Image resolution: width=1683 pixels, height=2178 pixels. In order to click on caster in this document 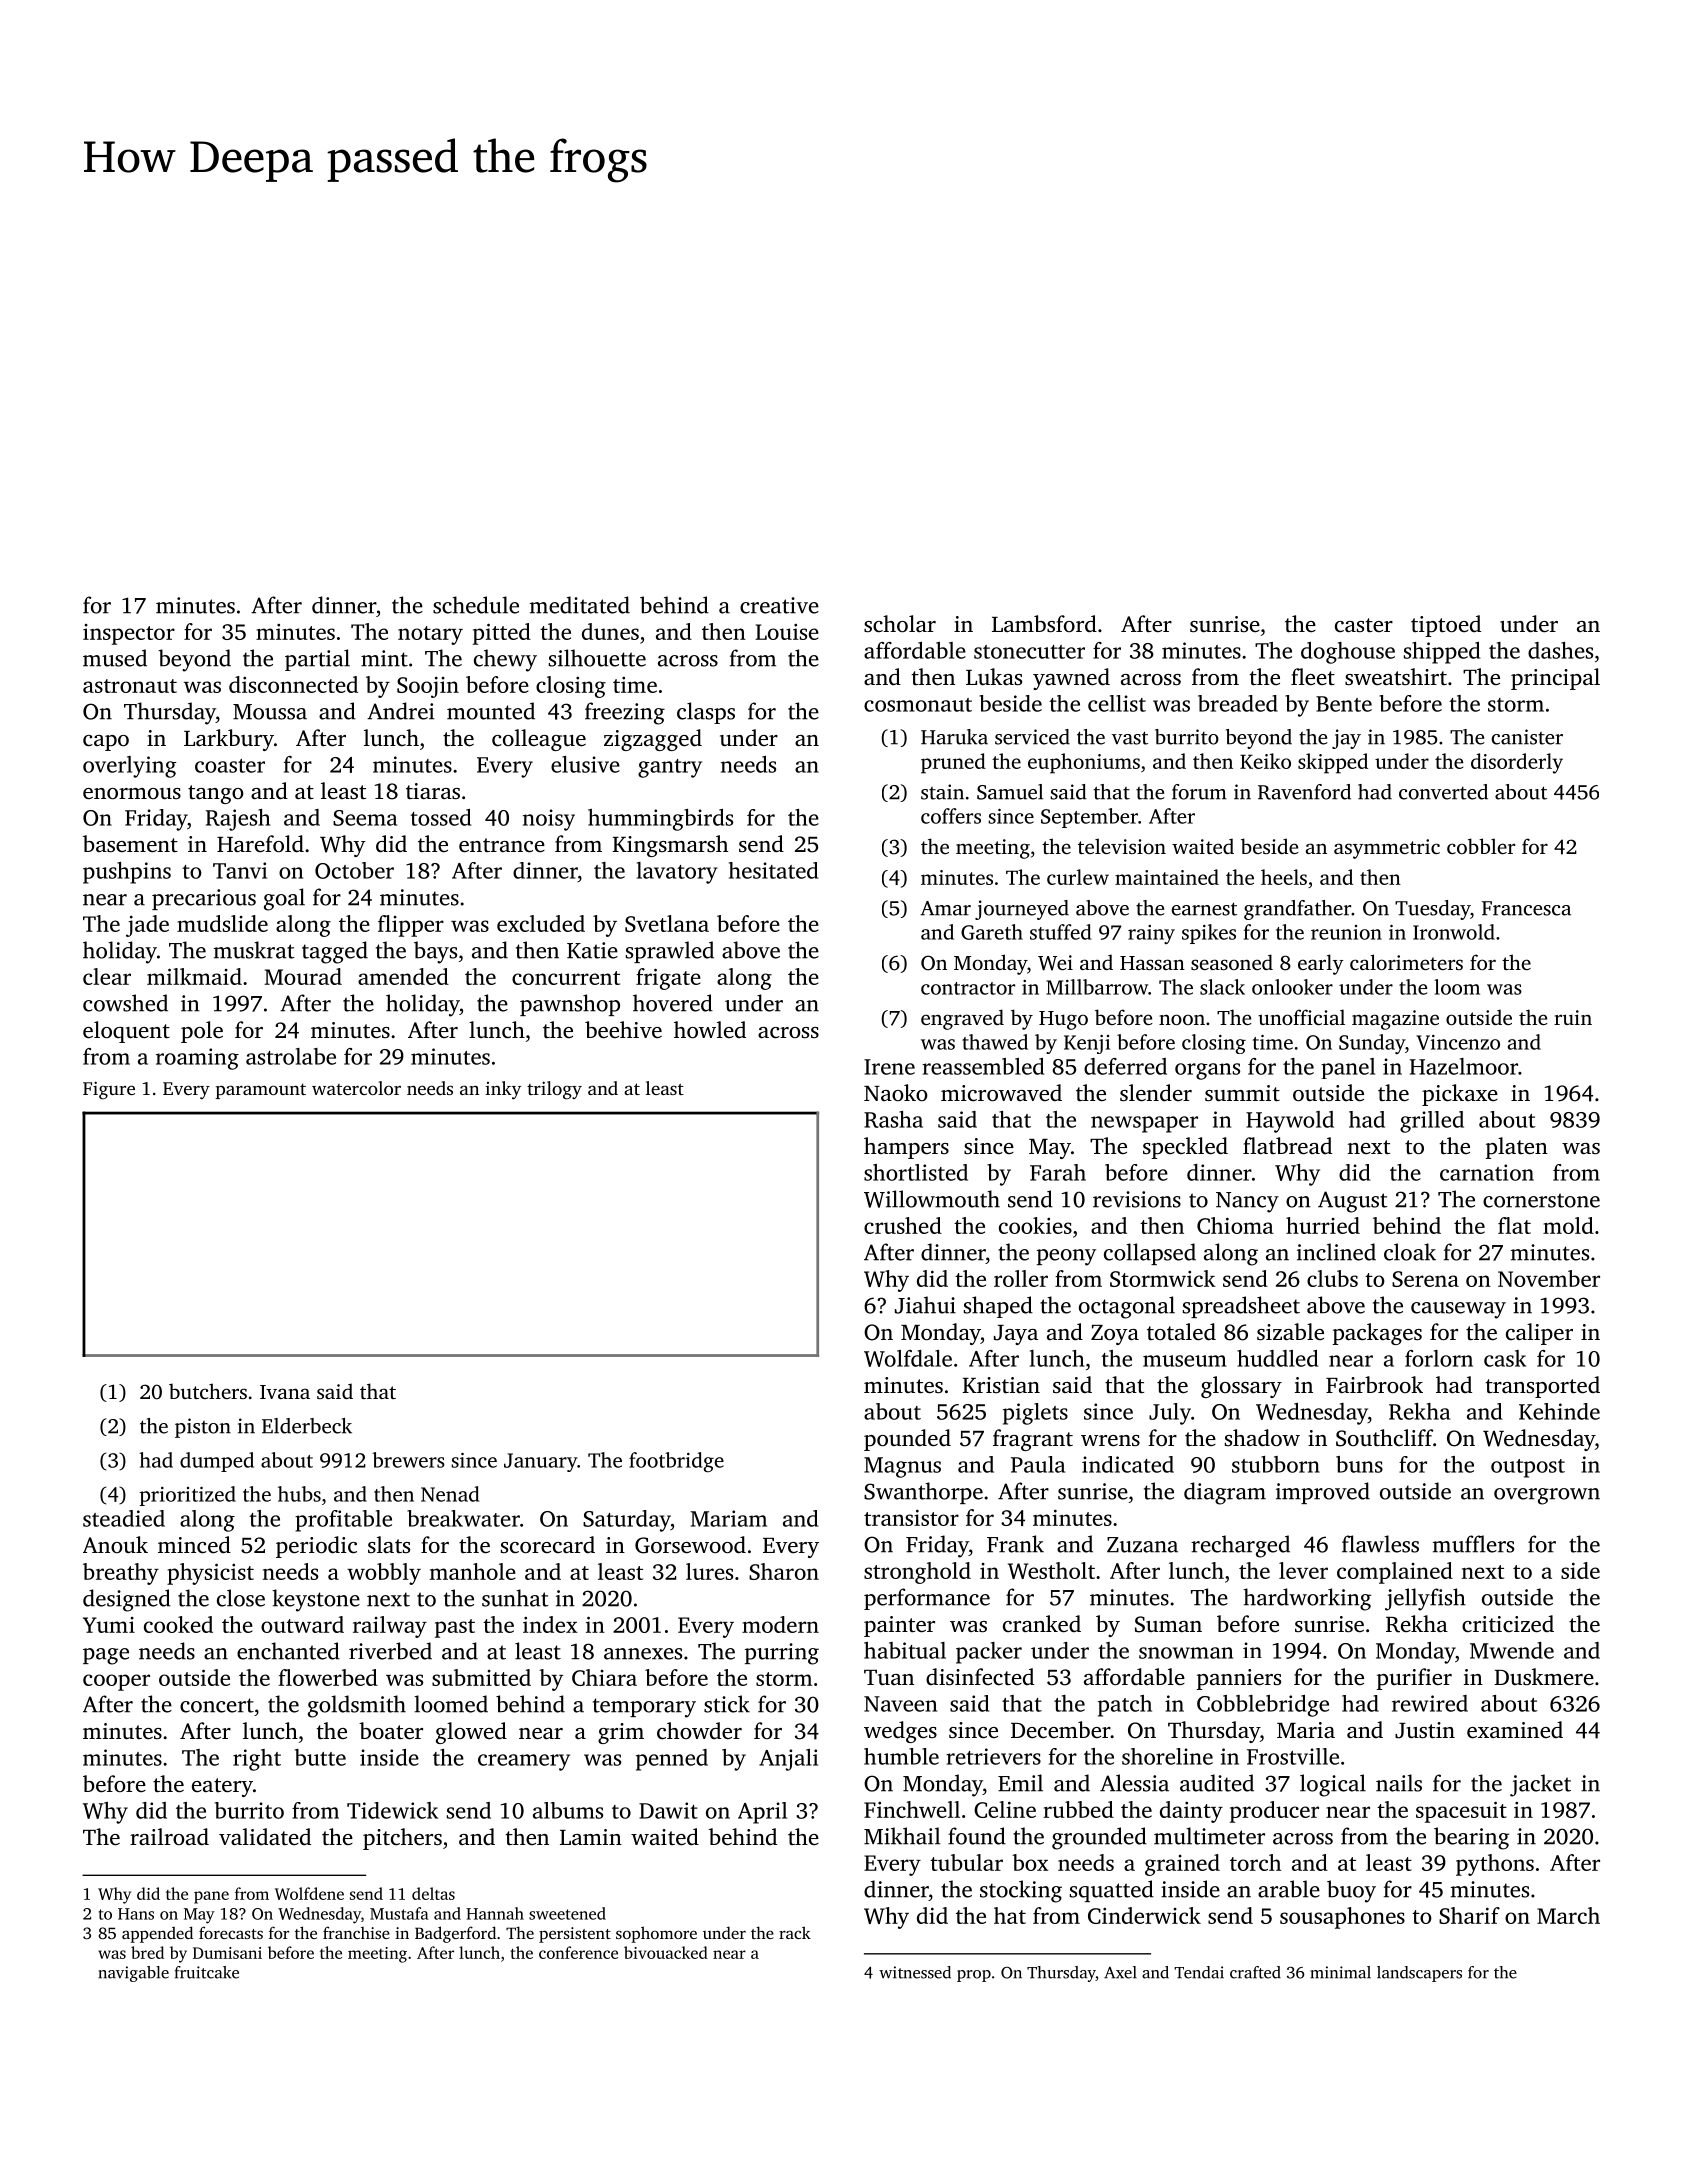, I will do `click(1364, 625)`.
